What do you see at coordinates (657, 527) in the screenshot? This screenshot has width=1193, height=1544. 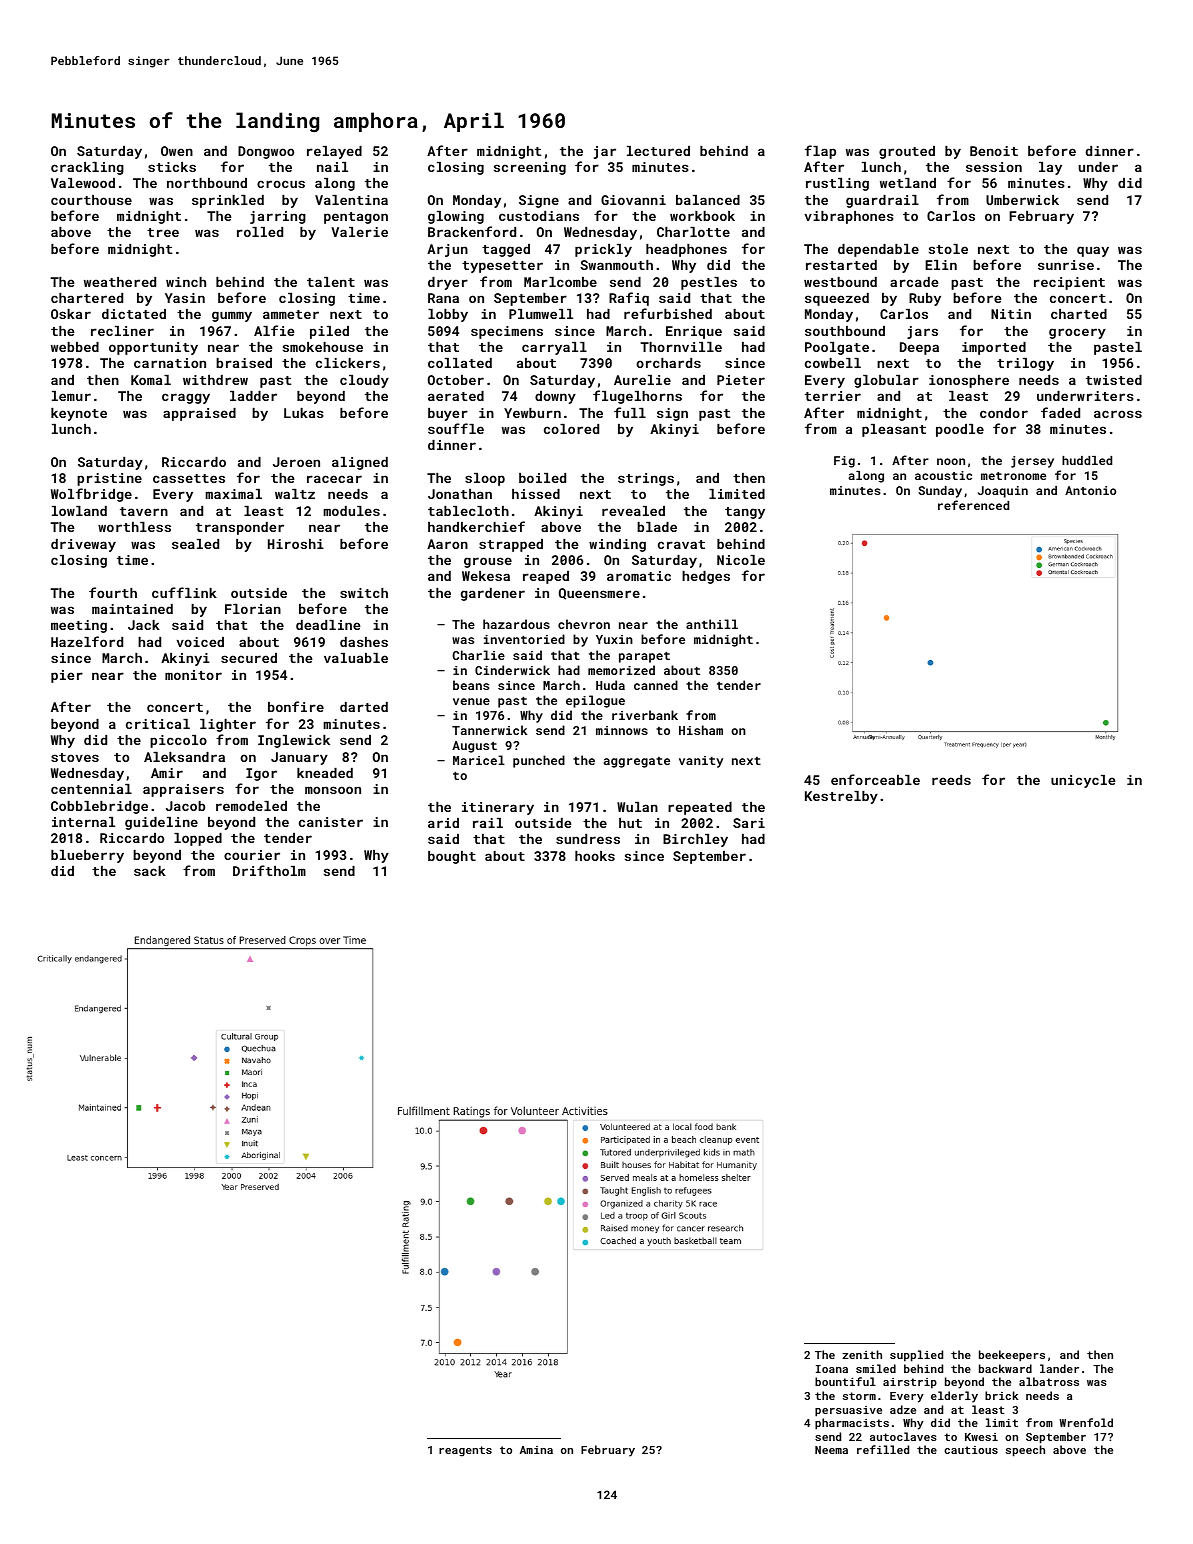 I see `blade` at bounding box center [657, 527].
